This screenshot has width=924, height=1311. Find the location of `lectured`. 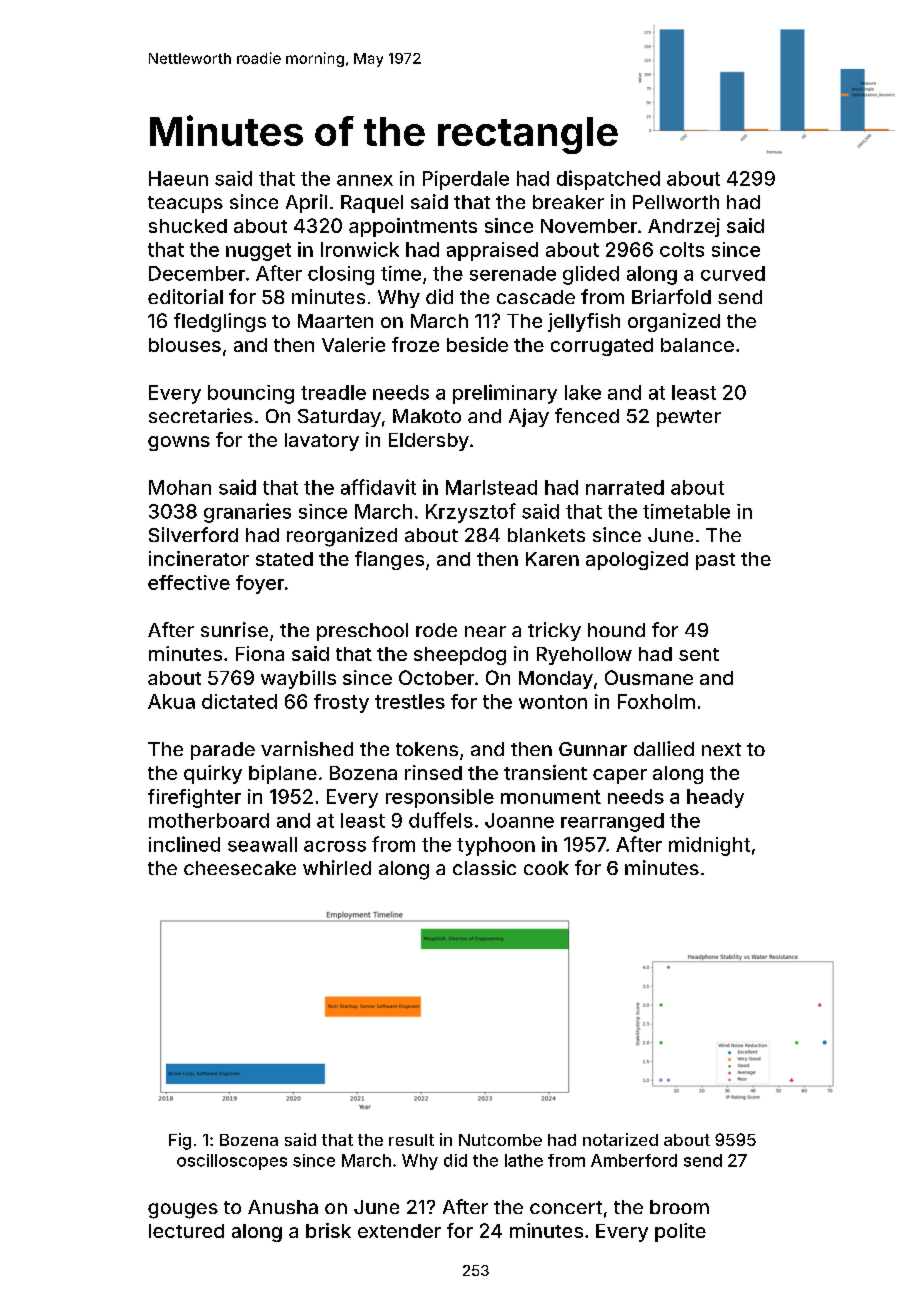

lectured is located at coordinates (186, 1231).
